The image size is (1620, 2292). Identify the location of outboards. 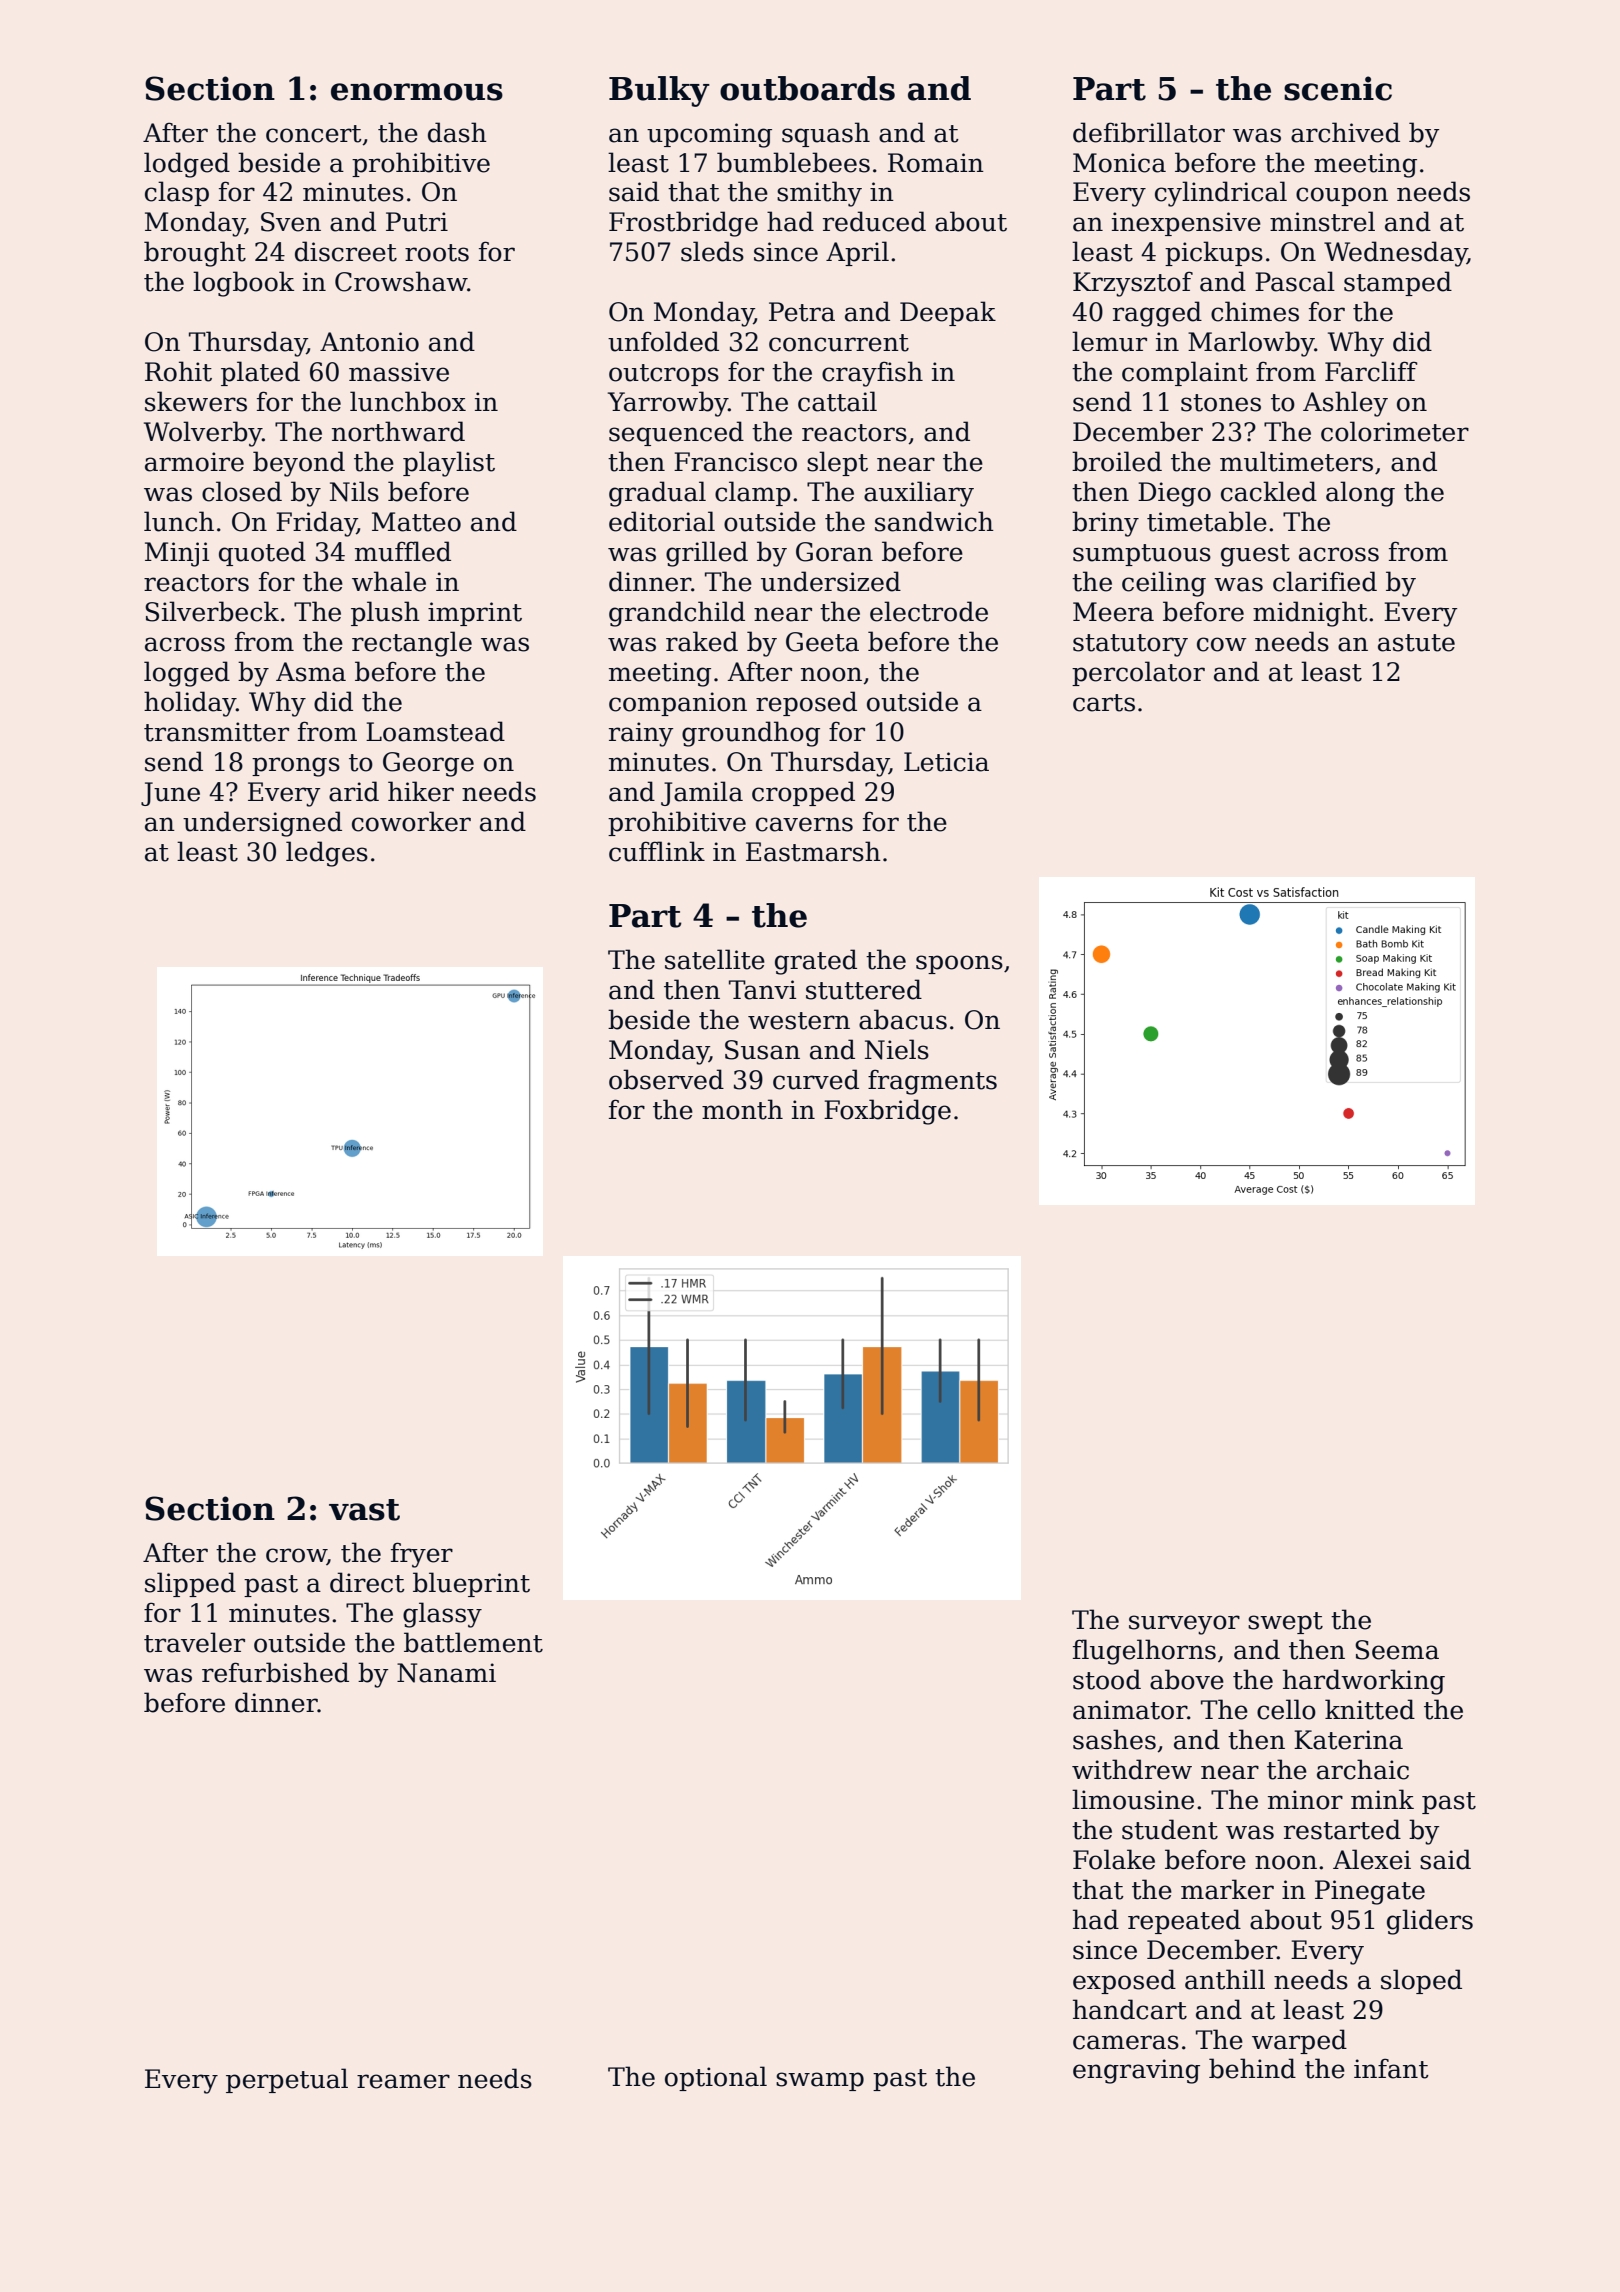
(807, 88).
